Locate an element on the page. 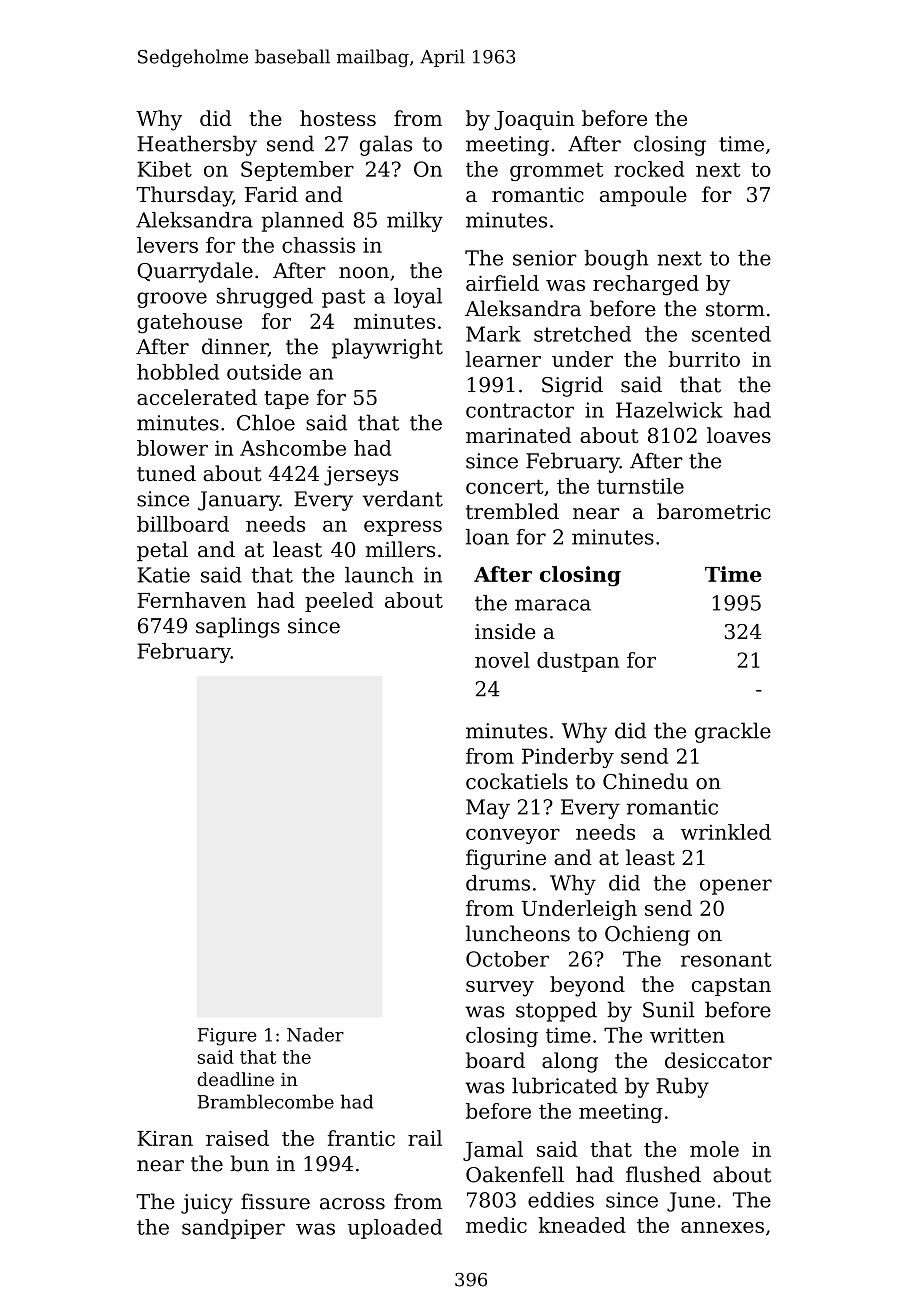 The height and width of the page is (1316, 908). saplings is located at coordinates (238, 627).
